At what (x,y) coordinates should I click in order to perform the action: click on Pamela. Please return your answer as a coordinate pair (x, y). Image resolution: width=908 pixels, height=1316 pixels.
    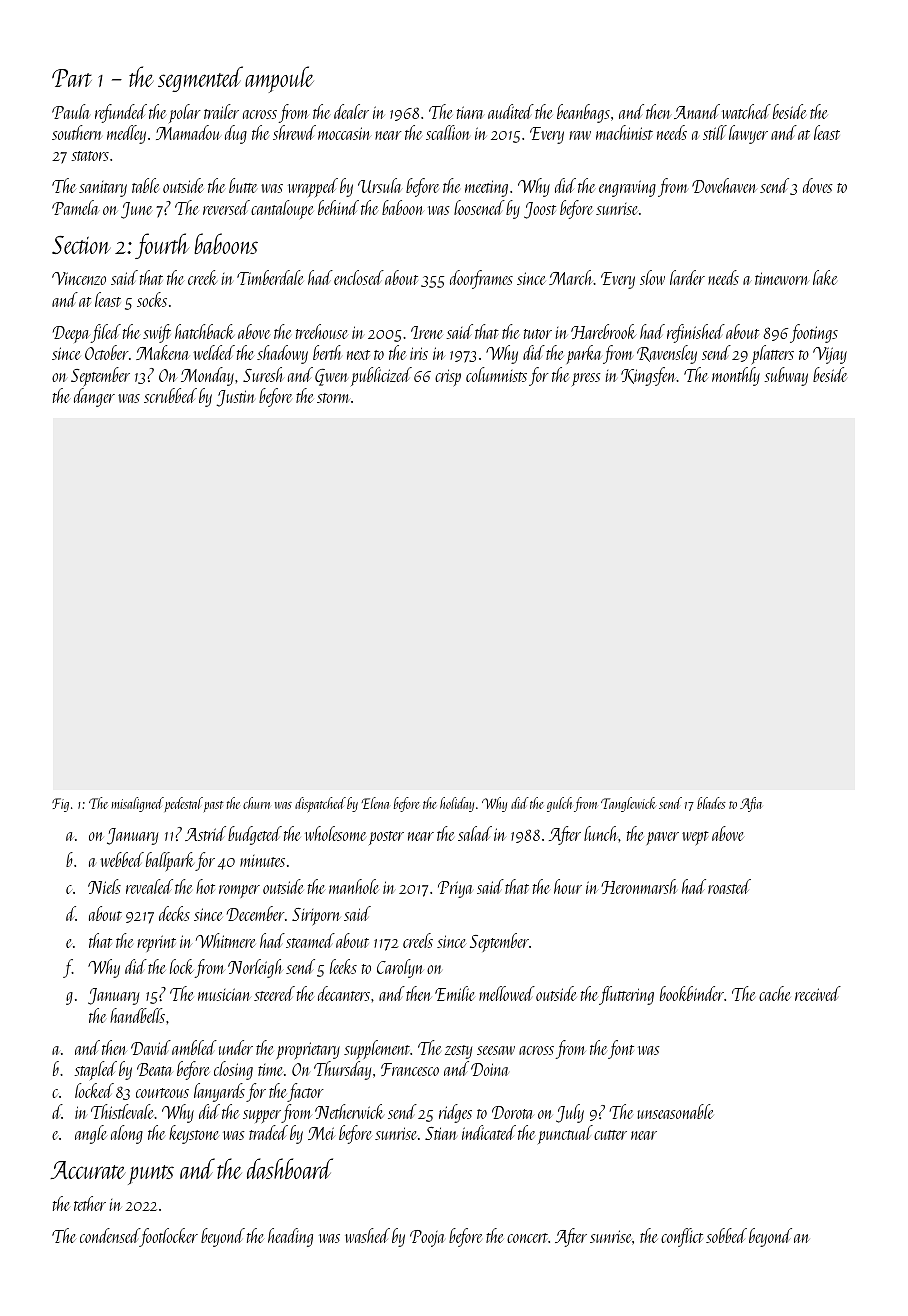
    Looking at the image, I should click on (75, 207).
